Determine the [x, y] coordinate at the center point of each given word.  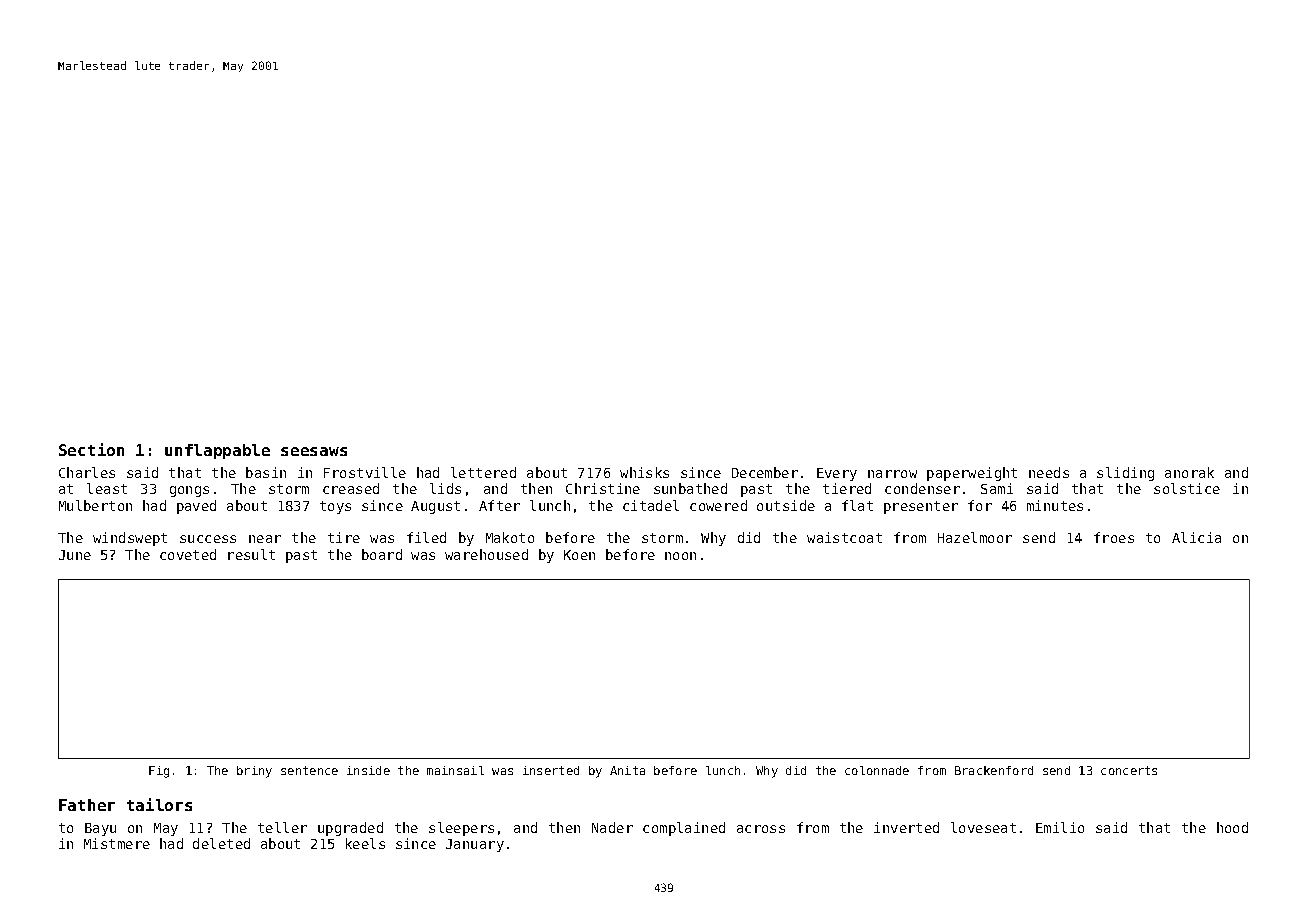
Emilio [1060, 827]
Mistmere [117, 843]
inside [368, 770]
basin [266, 472]
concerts [1129, 770]
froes [1114, 537]
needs [1049, 472]
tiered [847, 488]
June [75, 555]
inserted [551, 770]
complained [684, 829]
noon [680, 556]
